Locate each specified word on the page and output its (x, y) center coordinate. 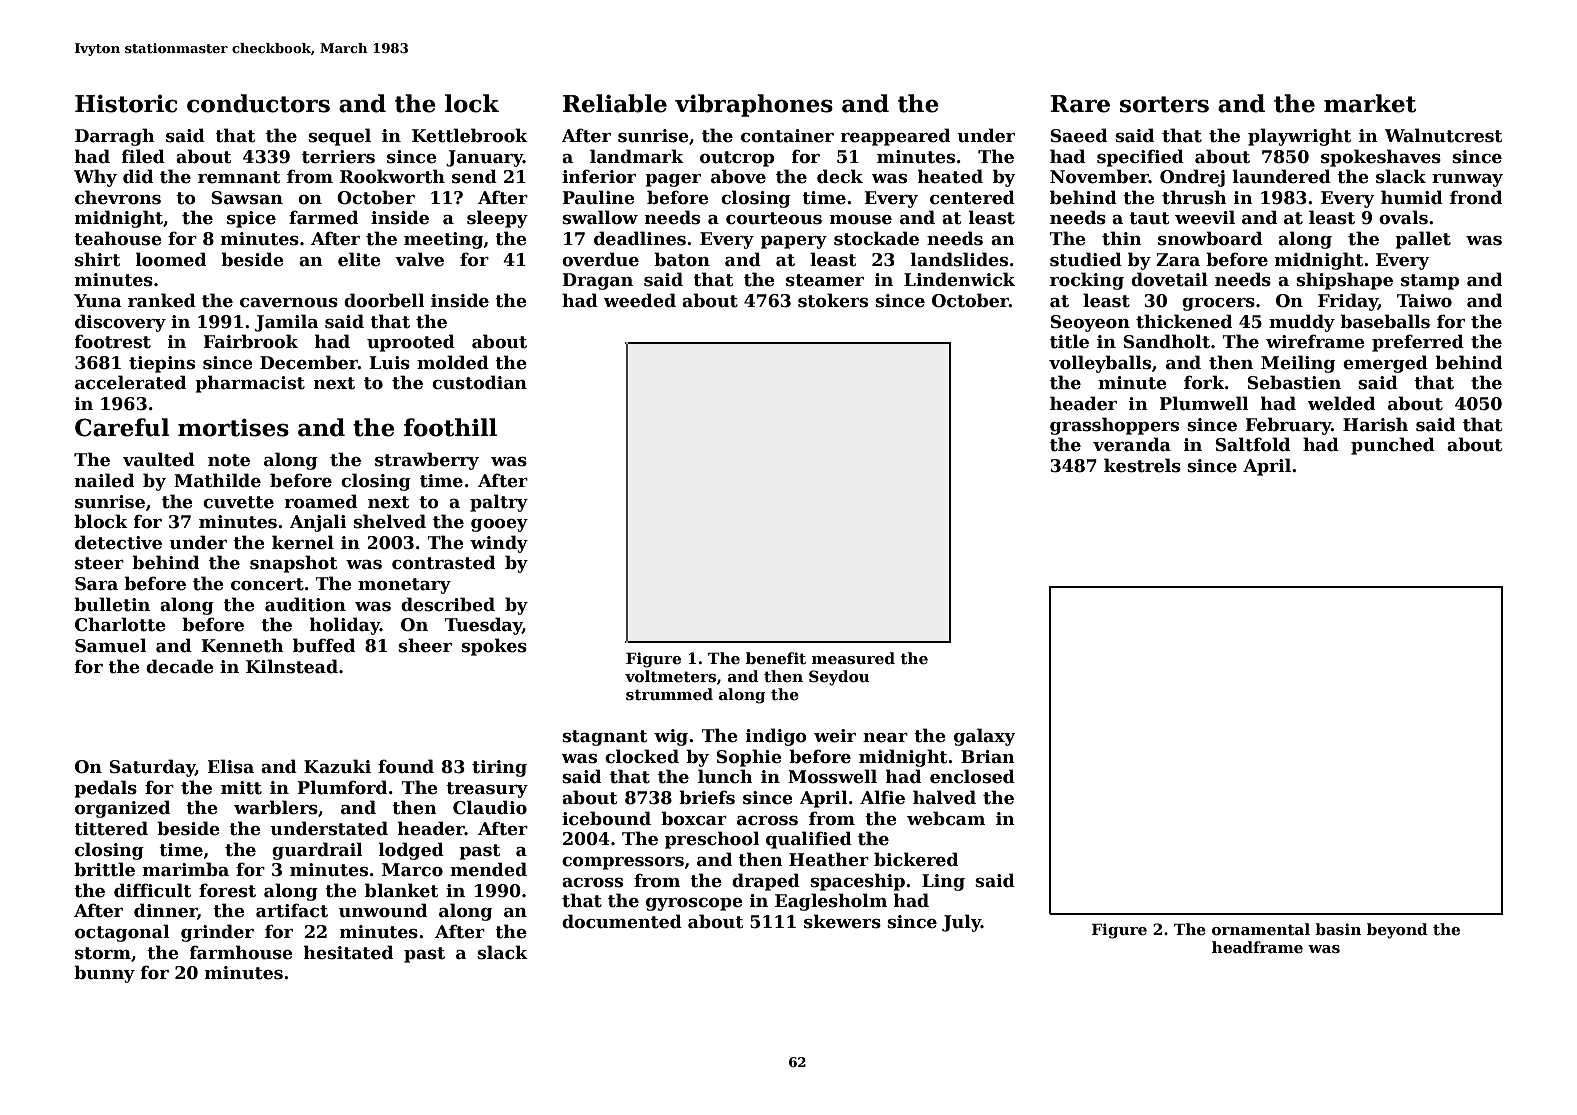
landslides (959, 259)
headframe (1257, 947)
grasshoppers (1114, 426)
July (961, 923)
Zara (1178, 260)
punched (1393, 446)
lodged (411, 851)
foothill (450, 427)
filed (143, 156)
